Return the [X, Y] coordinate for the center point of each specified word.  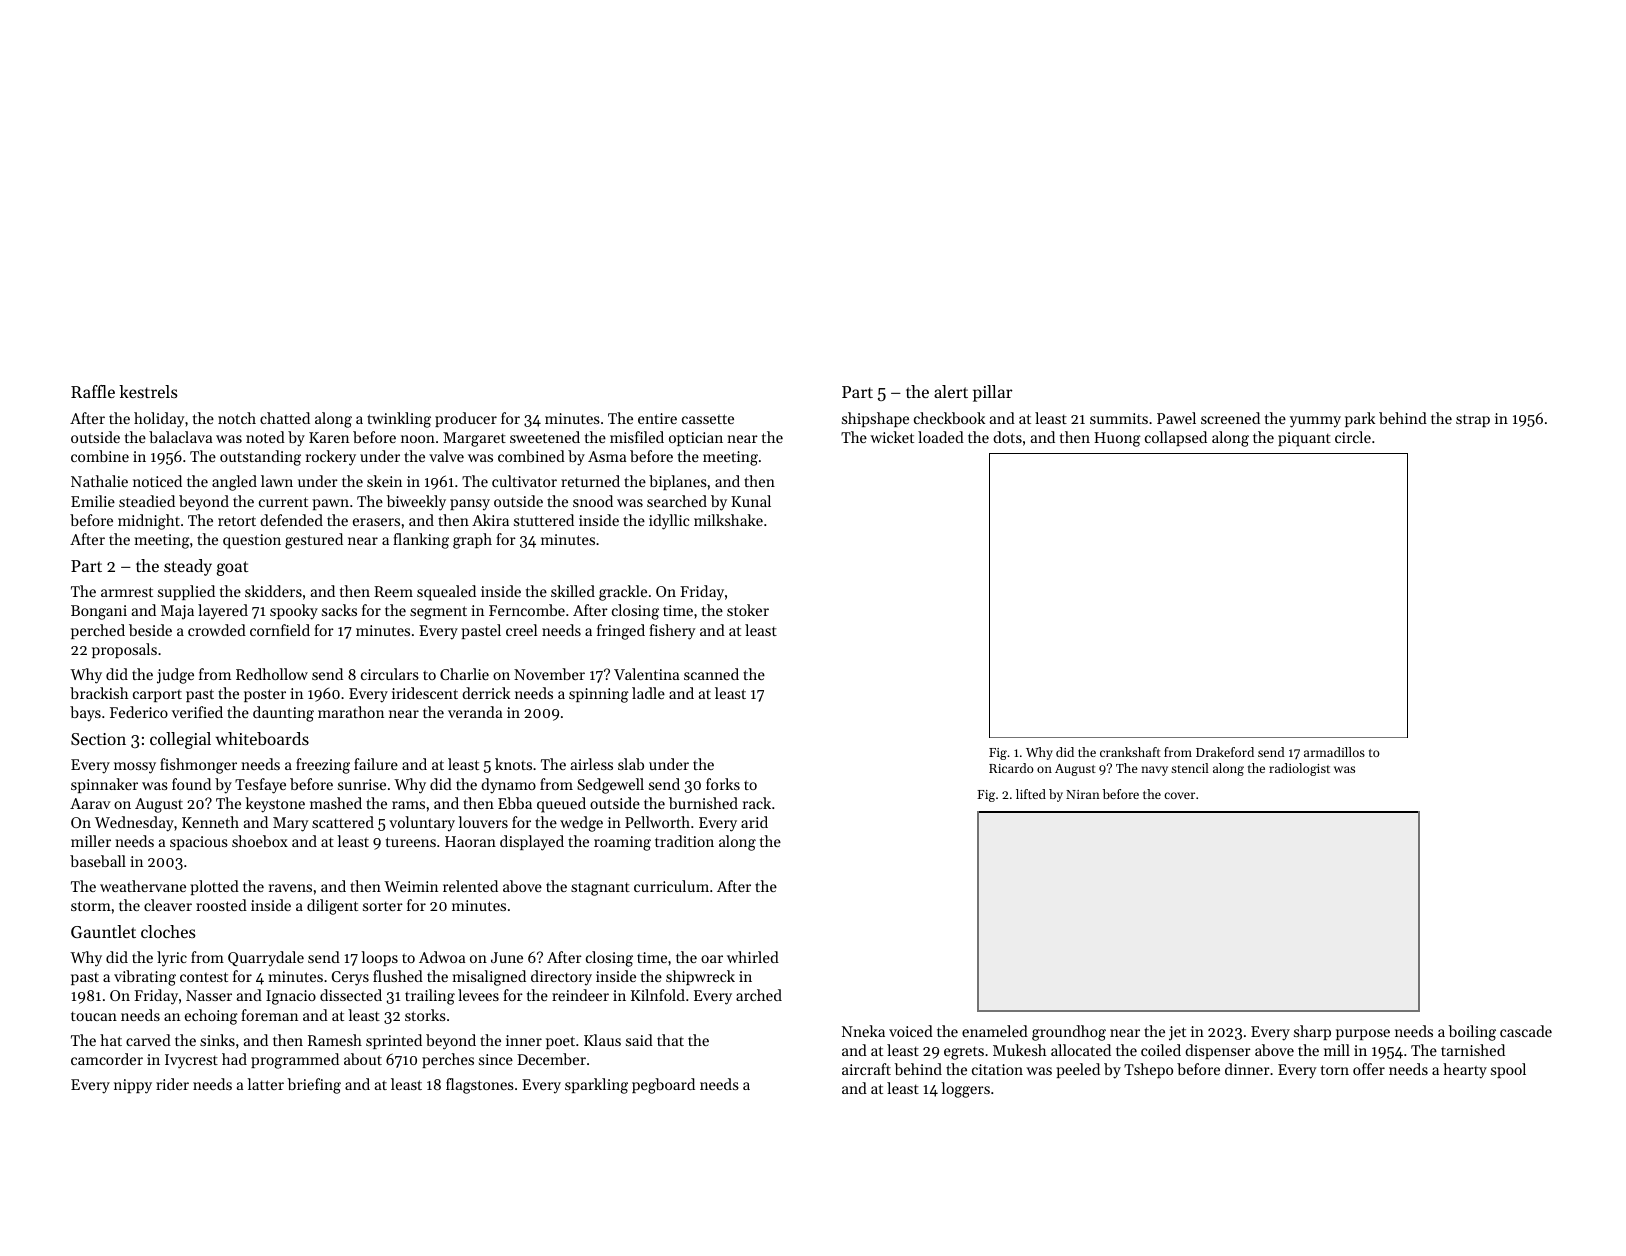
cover [1179, 795]
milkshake [728, 520]
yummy [1315, 422]
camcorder [107, 1059]
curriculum [671, 886]
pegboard [663, 1086]
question [252, 541]
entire [657, 418]
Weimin [411, 886]
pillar [993, 393]
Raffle [93, 391]
